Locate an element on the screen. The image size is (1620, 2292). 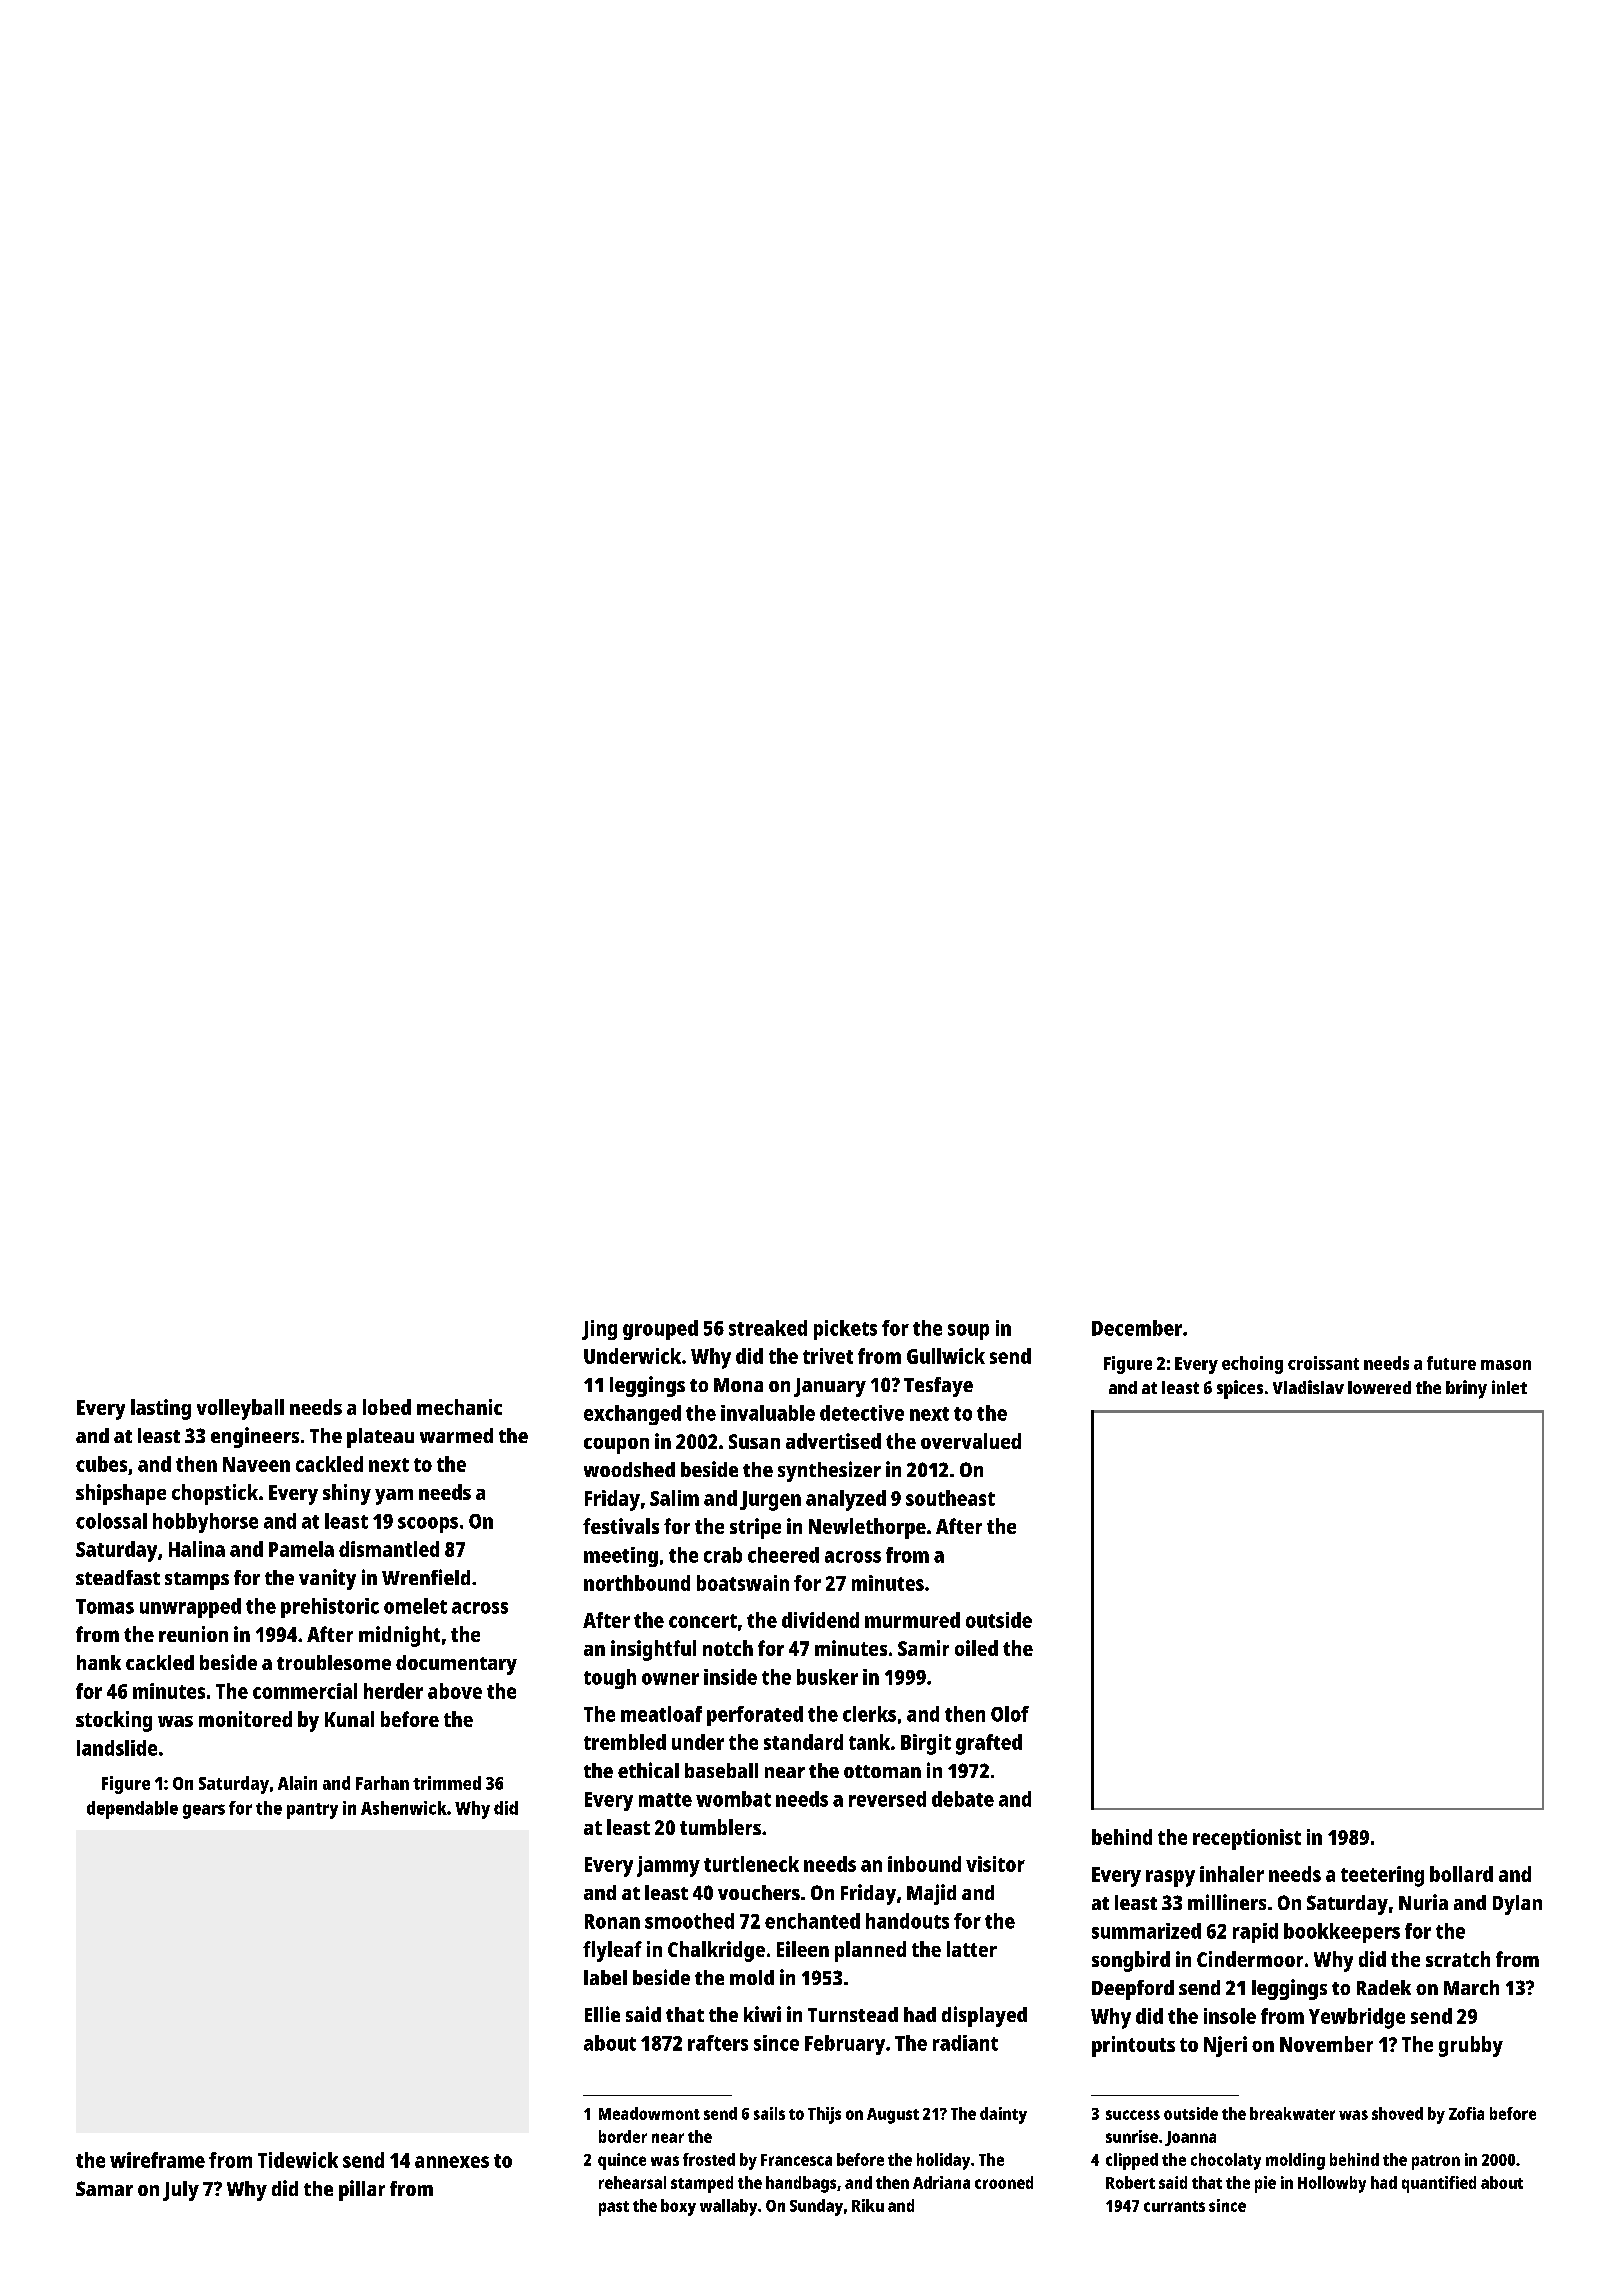
scoops is located at coordinates (428, 1525).
